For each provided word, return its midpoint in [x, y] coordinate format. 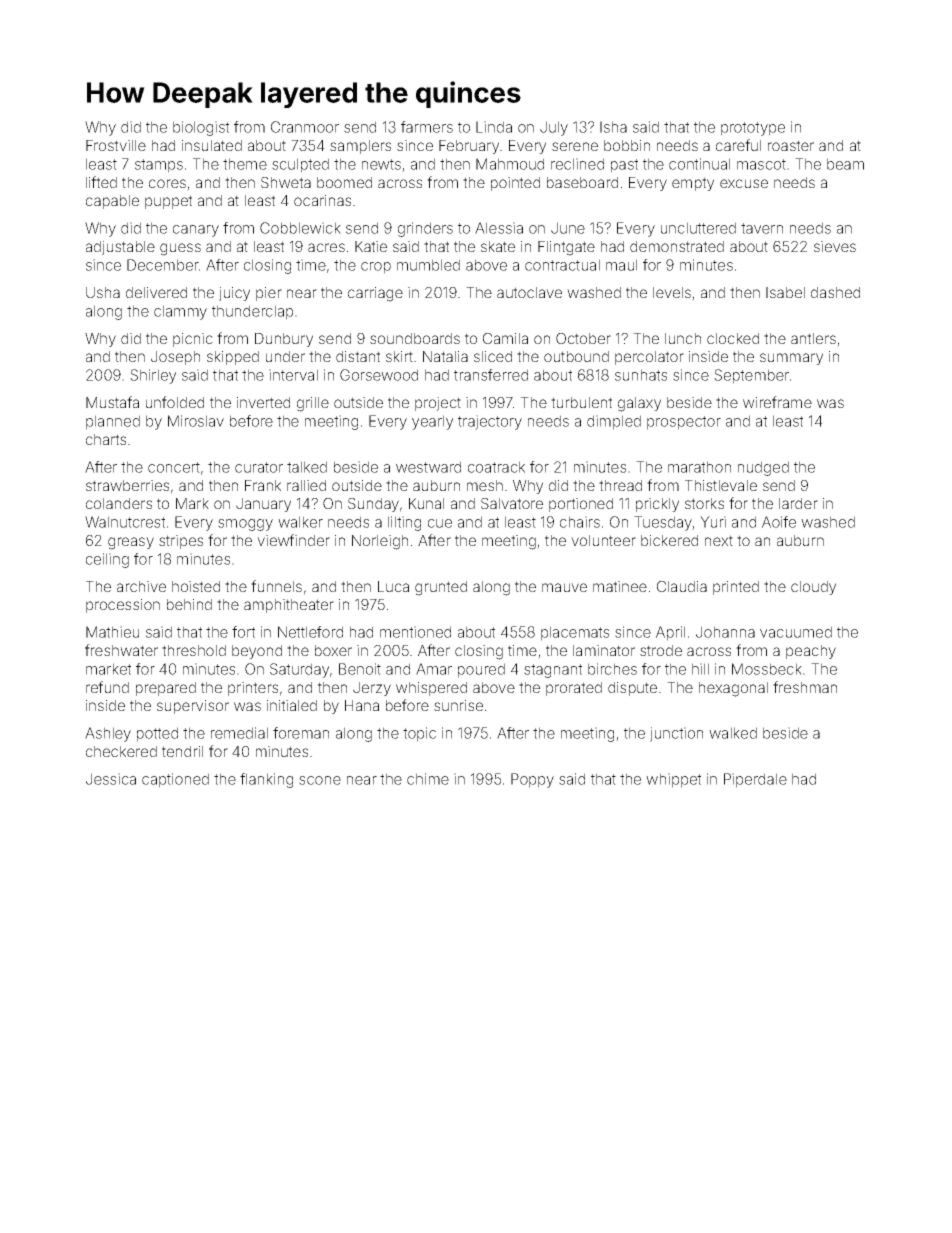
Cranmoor [305, 127]
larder [798, 503]
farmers [427, 127]
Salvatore [512, 503]
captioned [175, 780]
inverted [263, 402]
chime [428, 779]
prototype [753, 129]
